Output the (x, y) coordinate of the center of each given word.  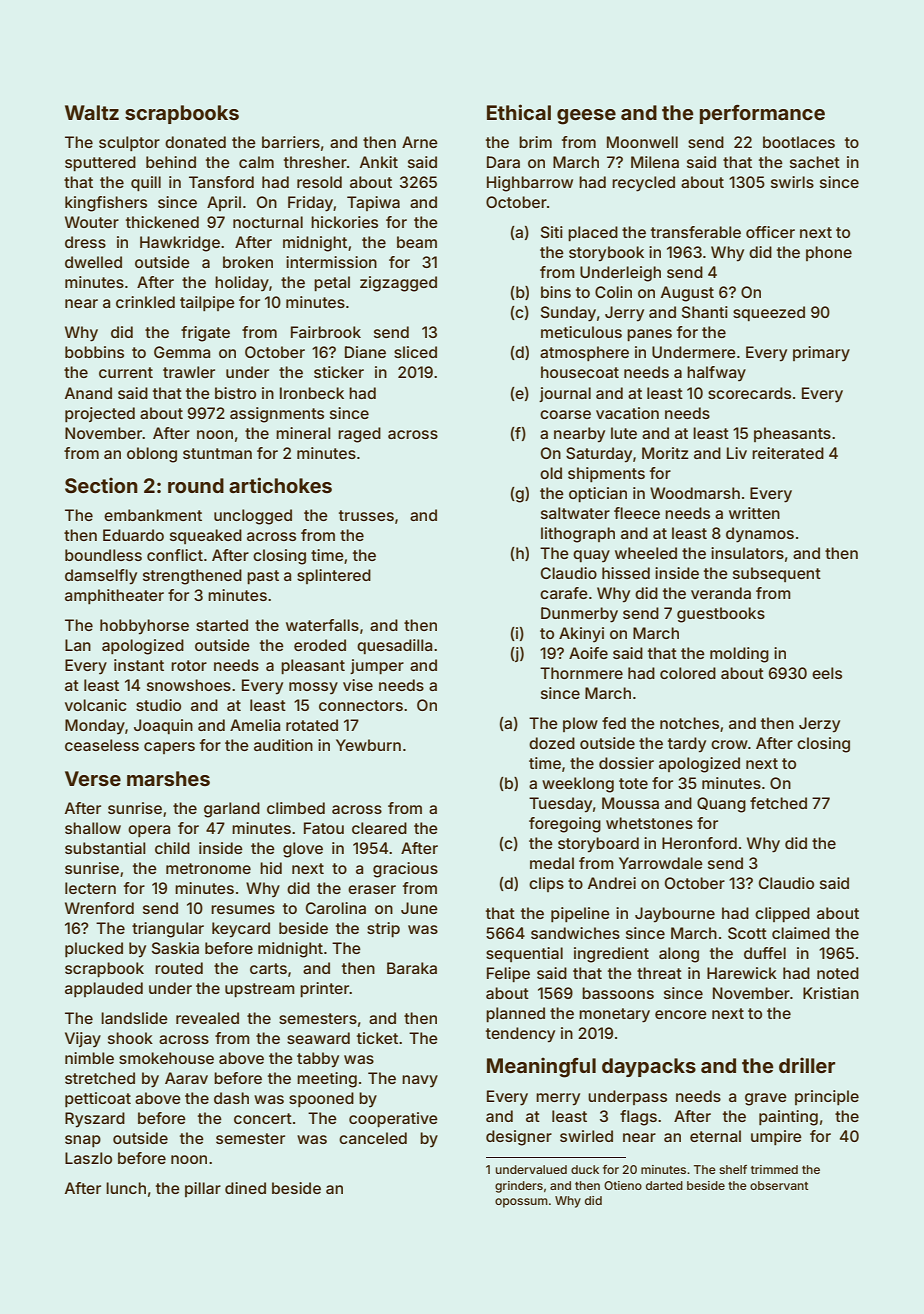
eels (827, 673)
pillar (203, 1189)
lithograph (578, 535)
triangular (168, 930)
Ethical (519, 112)
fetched (778, 803)
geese (586, 117)
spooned (321, 1099)
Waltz (92, 112)
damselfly (101, 577)
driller (807, 1065)
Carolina (336, 908)
